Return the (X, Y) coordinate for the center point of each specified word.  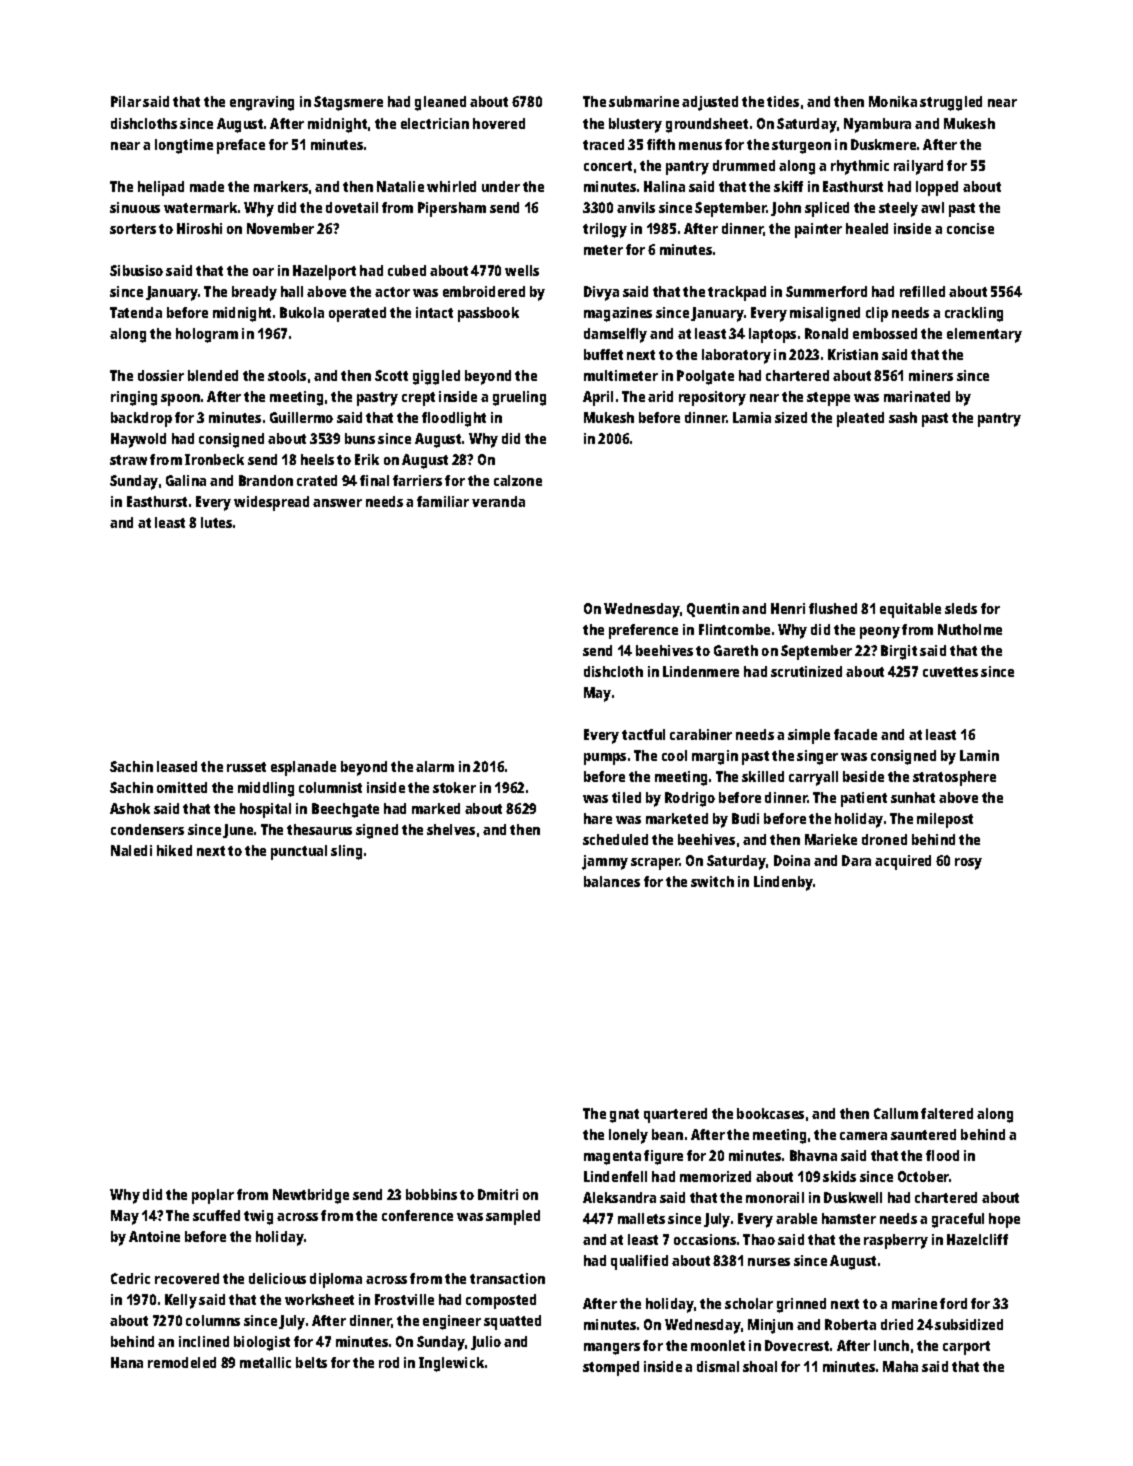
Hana (127, 1362)
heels (317, 459)
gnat (624, 1116)
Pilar (126, 101)
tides (783, 101)
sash (903, 417)
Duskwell (853, 1197)
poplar (213, 1196)
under (501, 186)
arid (660, 396)
